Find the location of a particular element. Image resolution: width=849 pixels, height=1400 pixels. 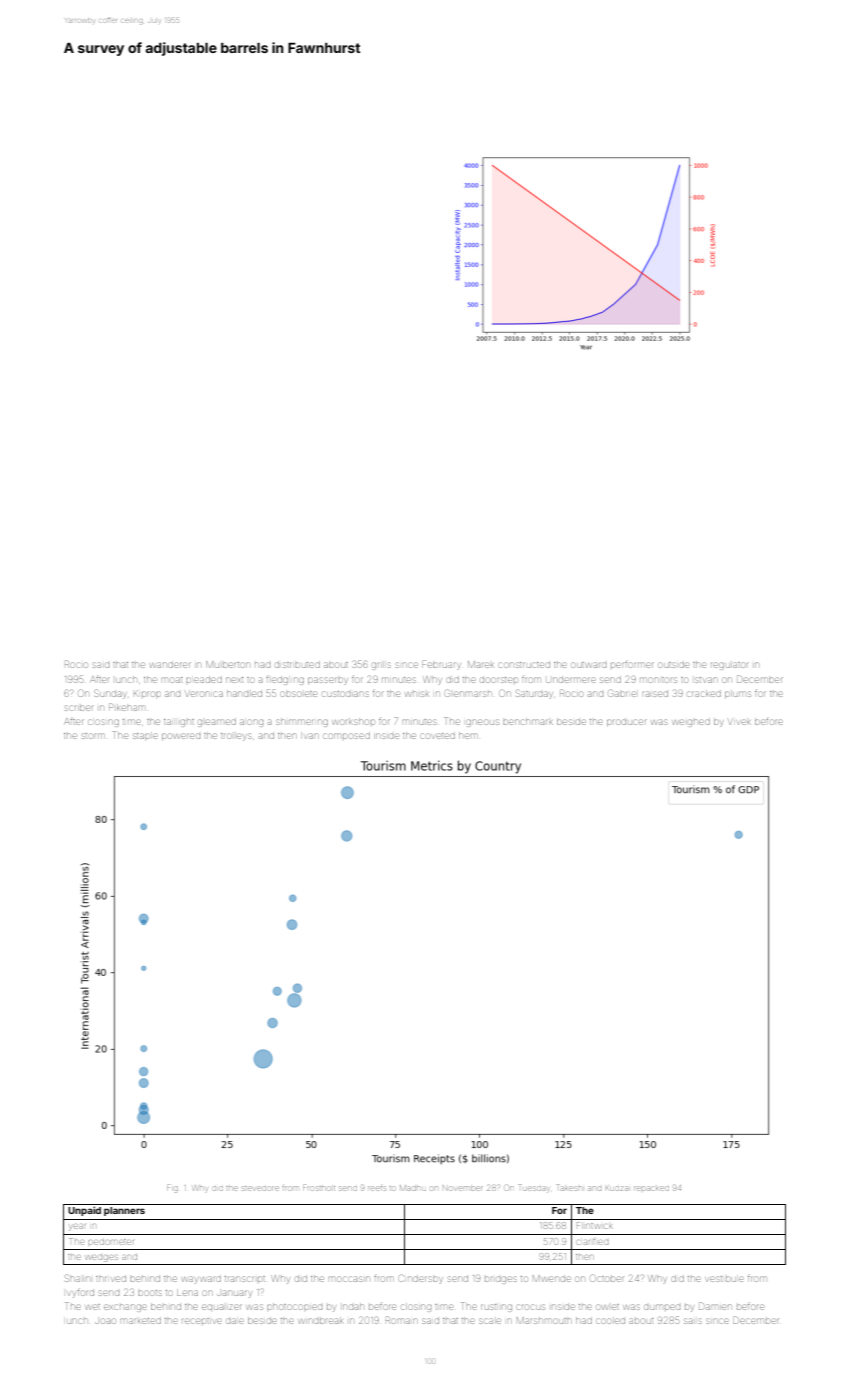

transcript is located at coordinates (245, 1279).
